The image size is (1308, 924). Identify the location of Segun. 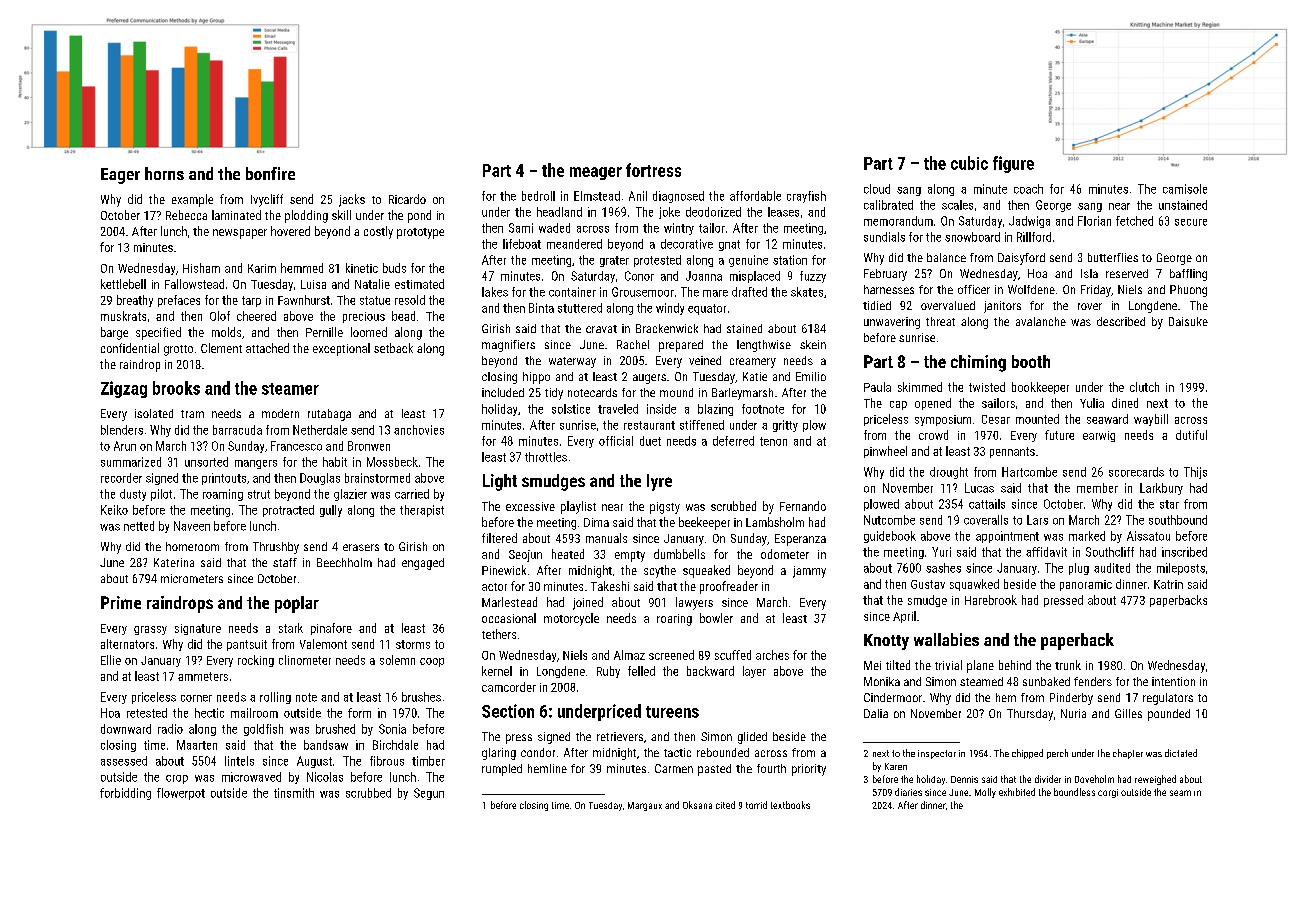
(429, 794).
